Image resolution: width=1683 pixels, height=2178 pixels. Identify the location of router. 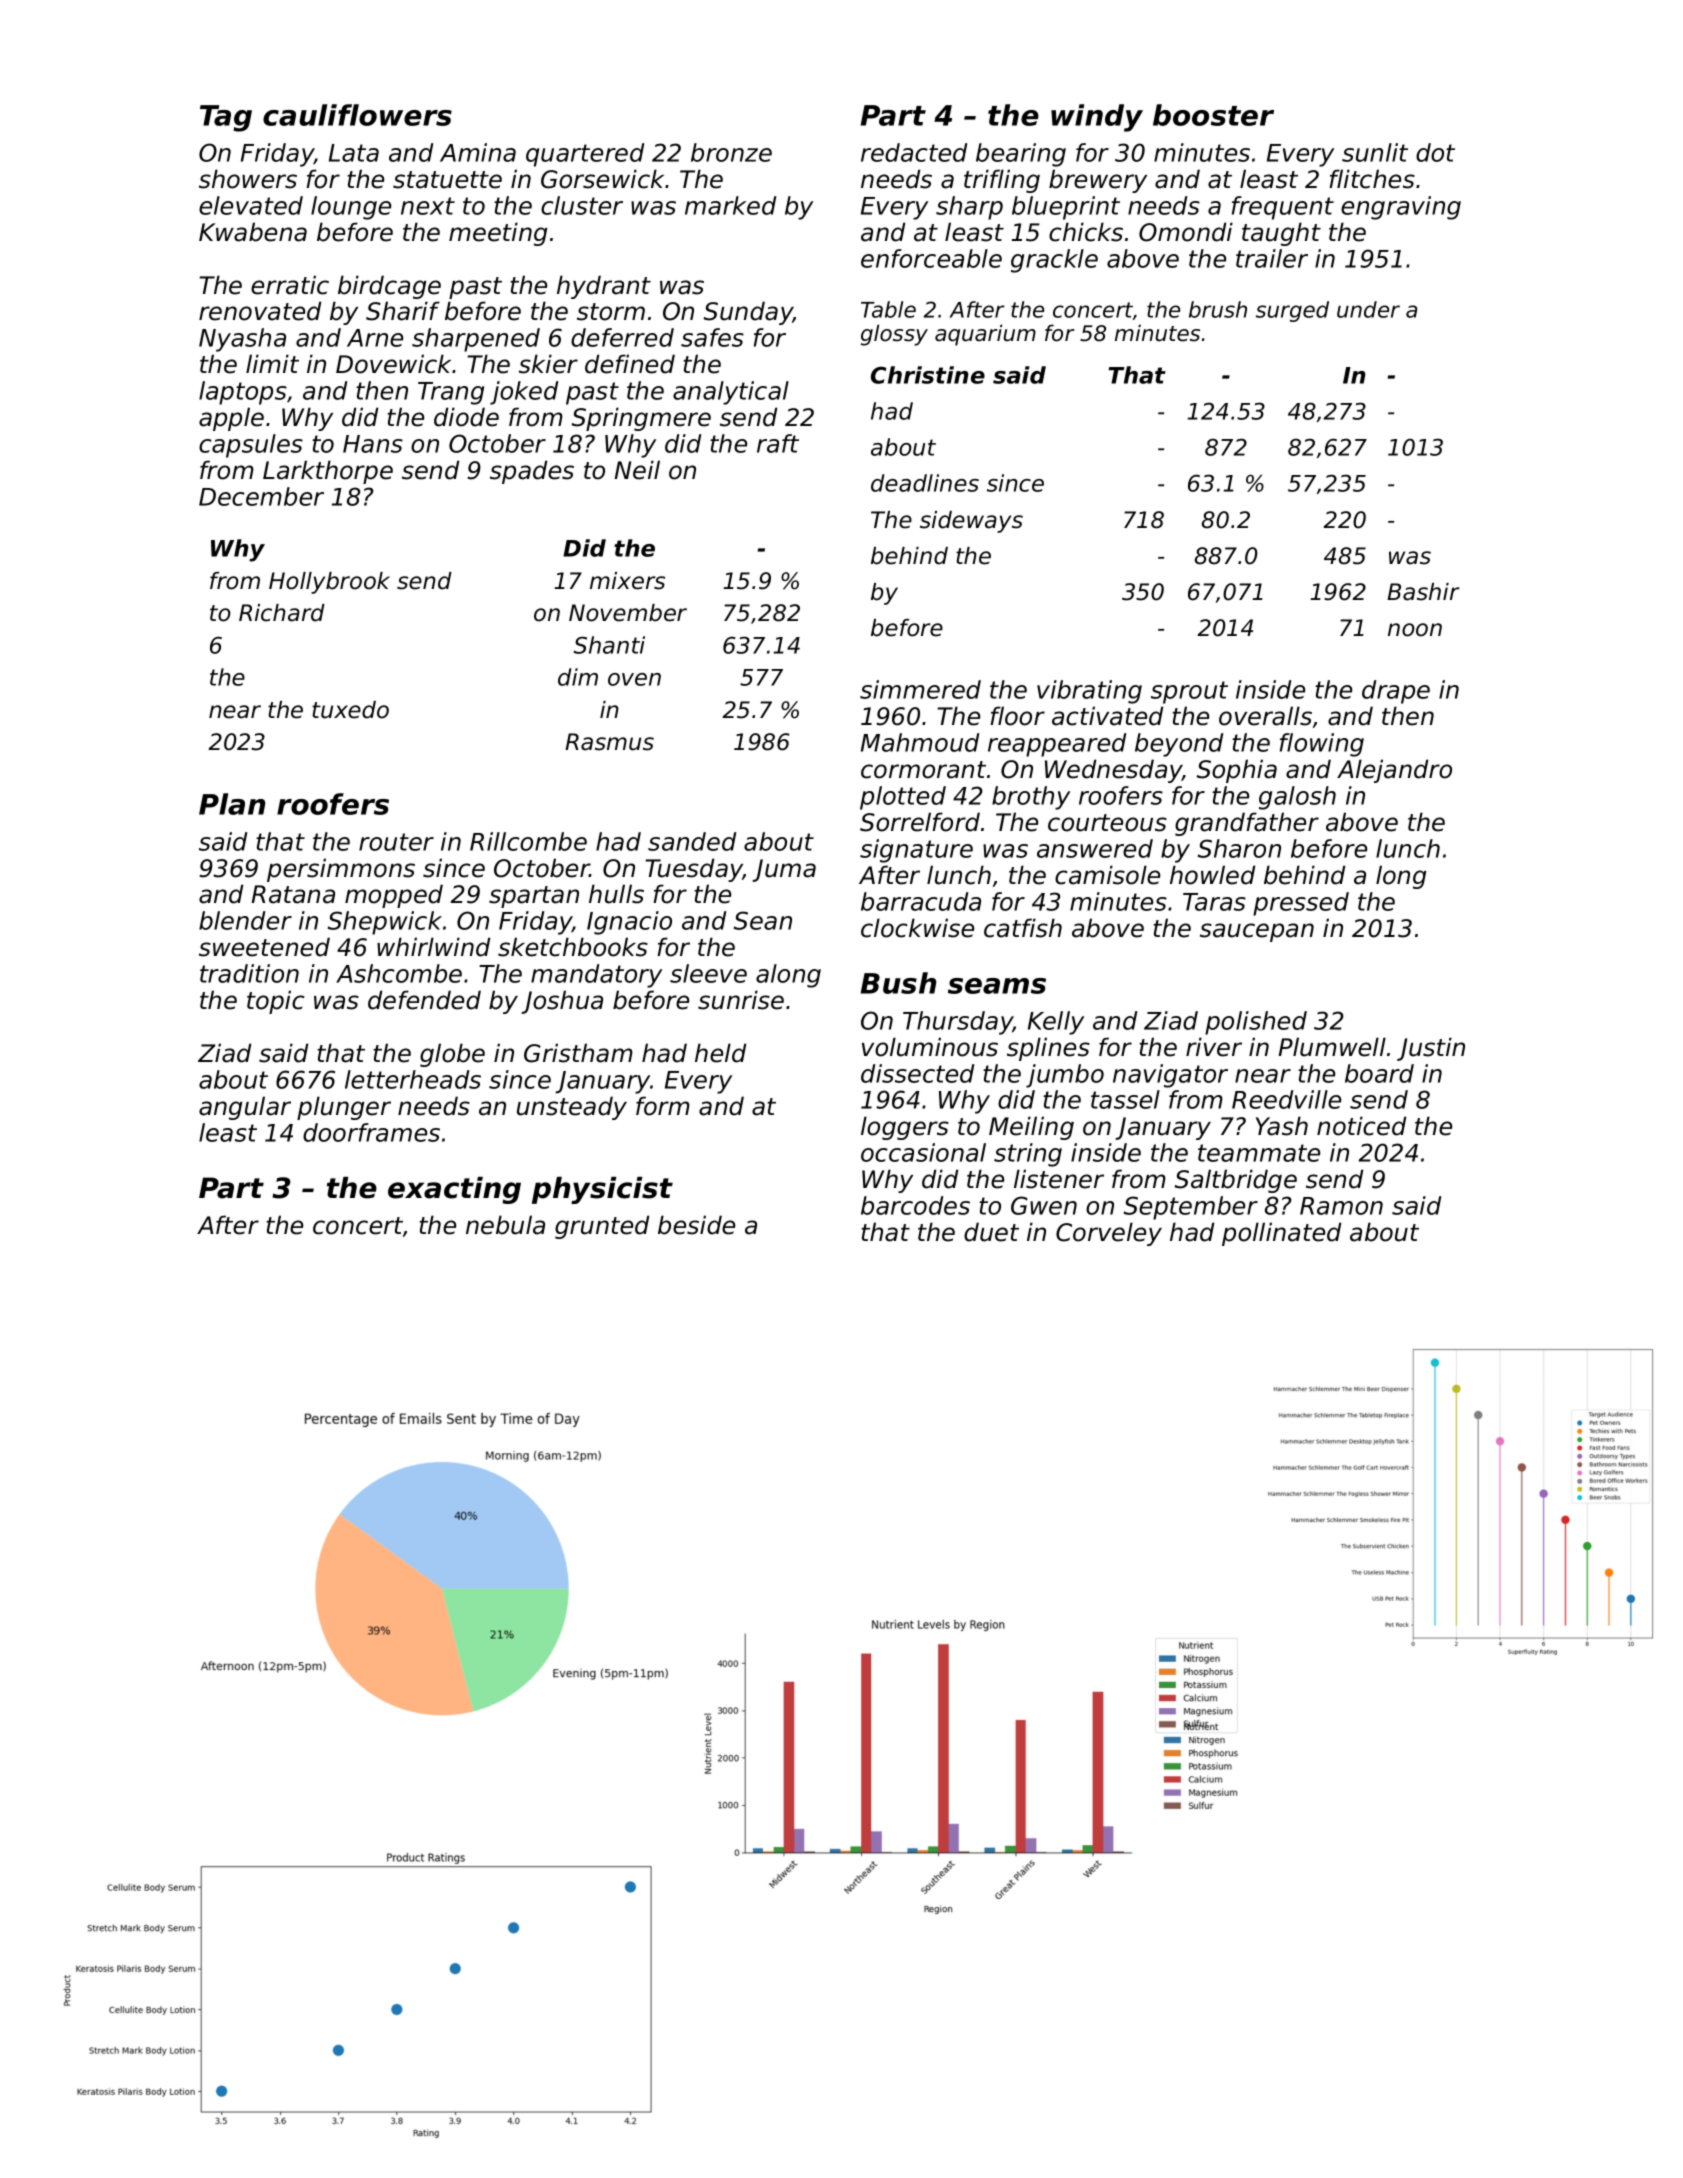
(396, 842).
